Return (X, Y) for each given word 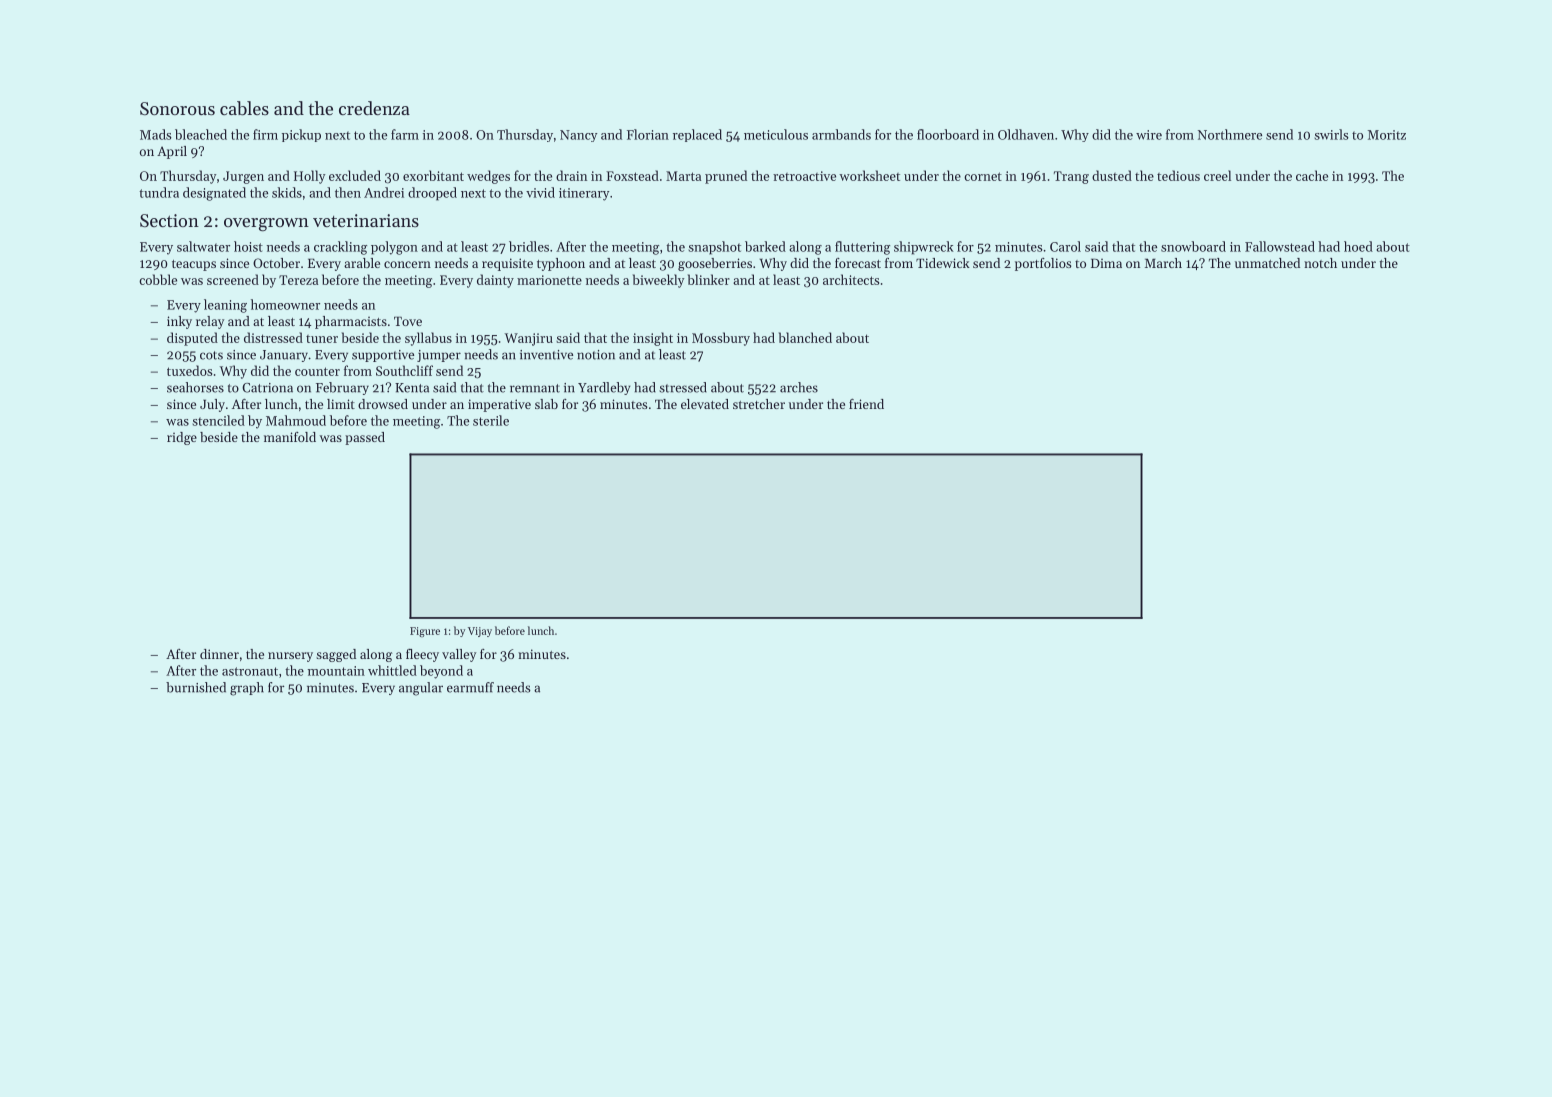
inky (179, 322)
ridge (182, 438)
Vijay (480, 632)
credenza (374, 108)
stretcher (759, 404)
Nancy (579, 136)
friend (866, 404)
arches (799, 387)
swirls (1331, 134)
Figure (425, 632)
